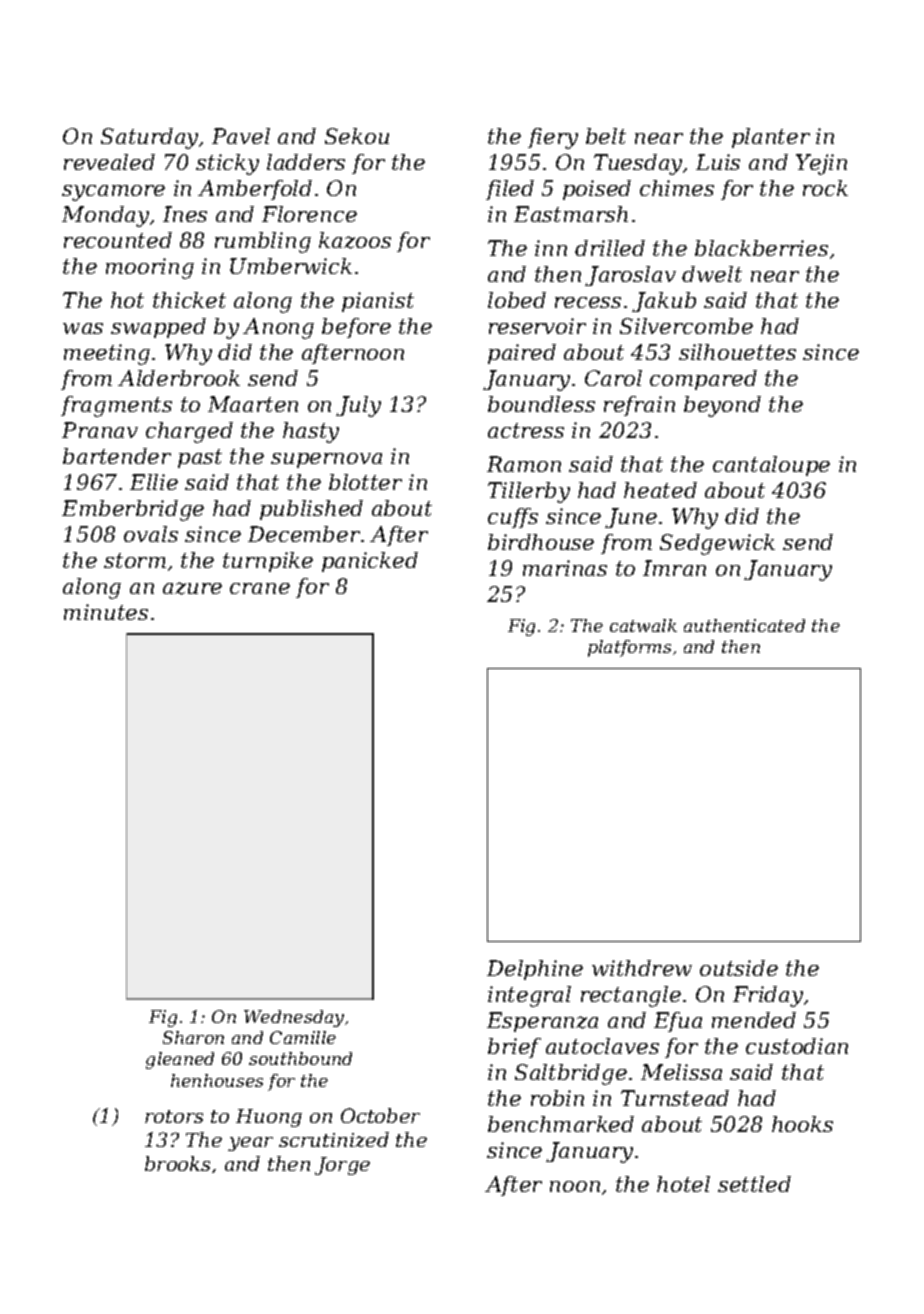 The image size is (924, 1314). I want to click on storm, so click(135, 560).
